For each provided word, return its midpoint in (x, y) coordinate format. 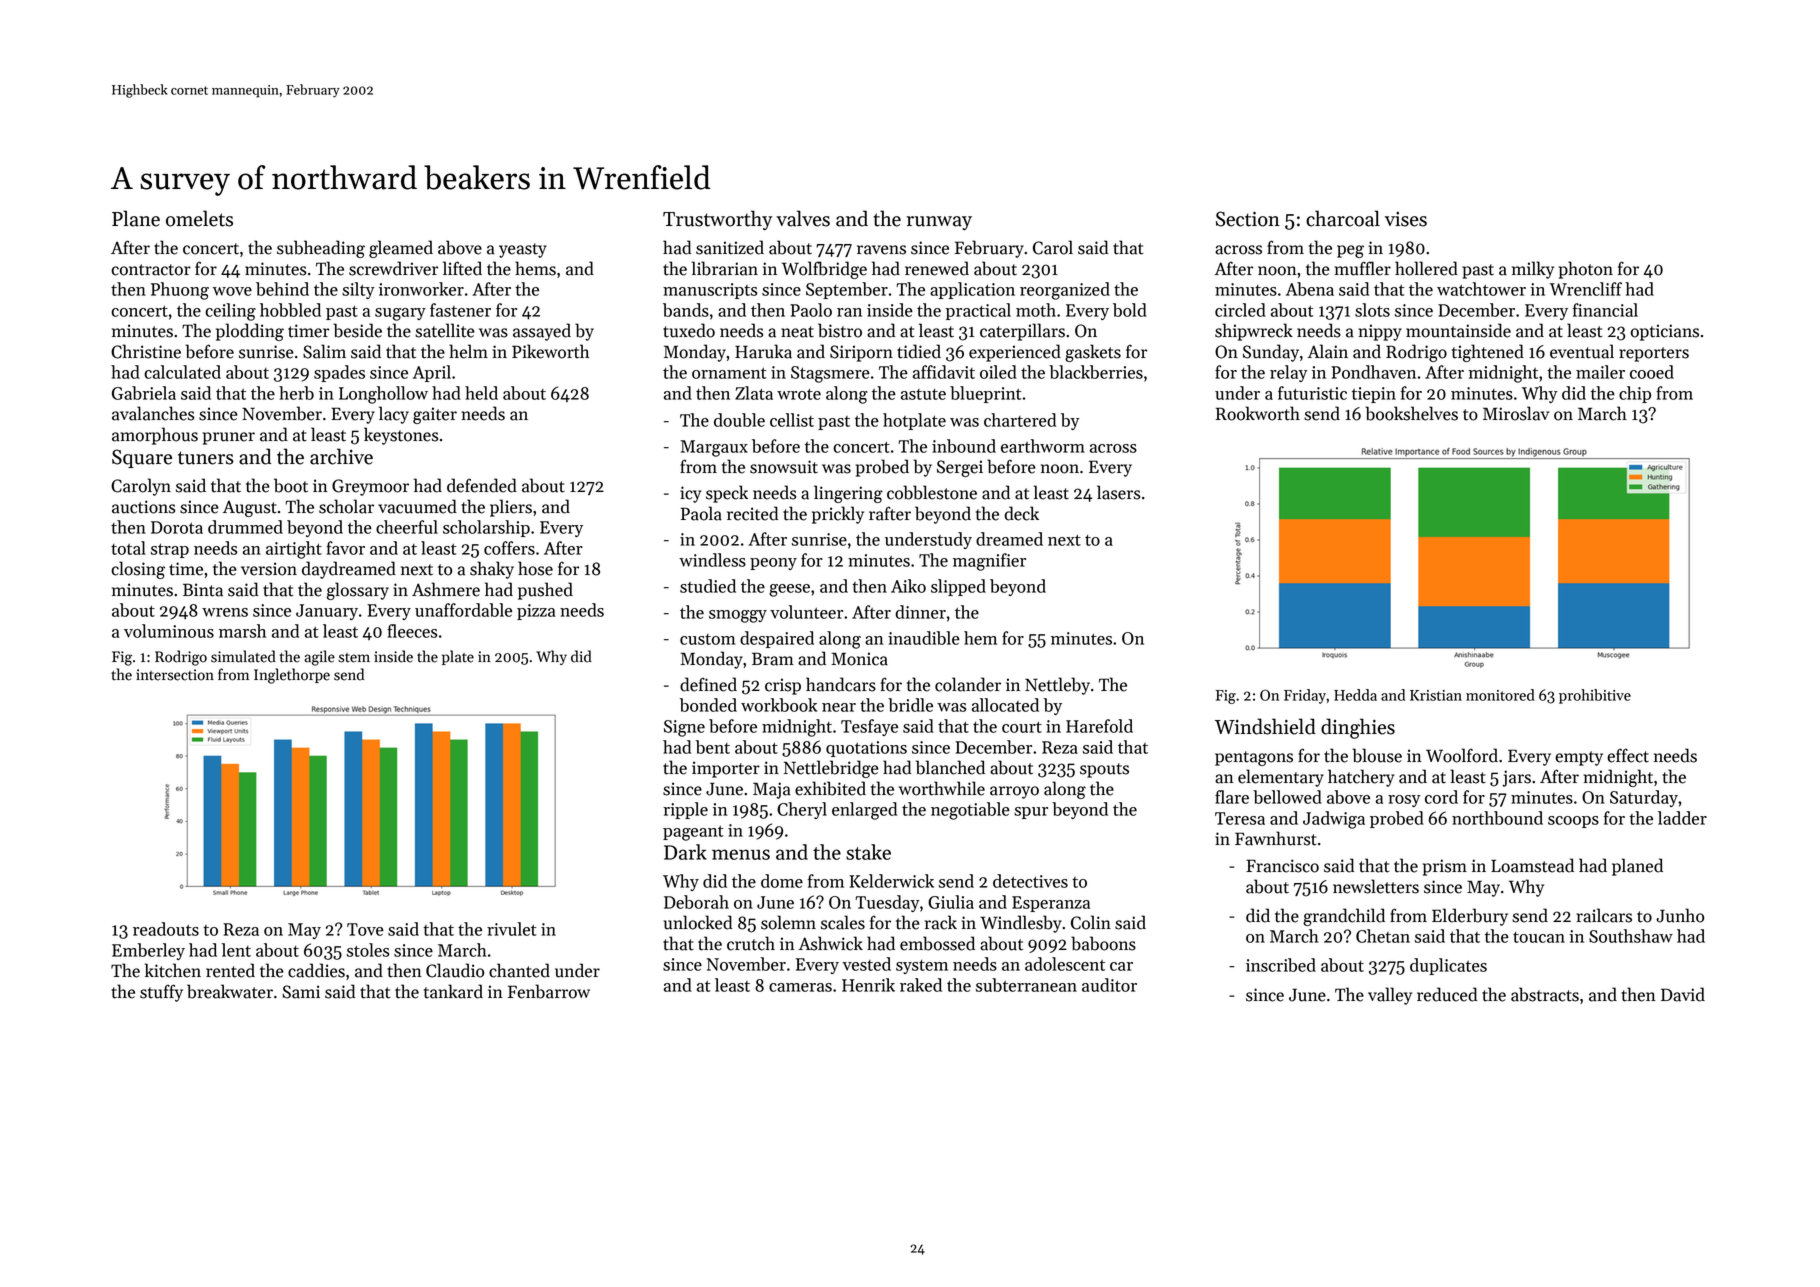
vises (1406, 219)
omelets (199, 218)
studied (708, 586)
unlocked (698, 922)
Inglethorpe (292, 676)
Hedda (1355, 695)
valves (803, 218)
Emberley (148, 951)
